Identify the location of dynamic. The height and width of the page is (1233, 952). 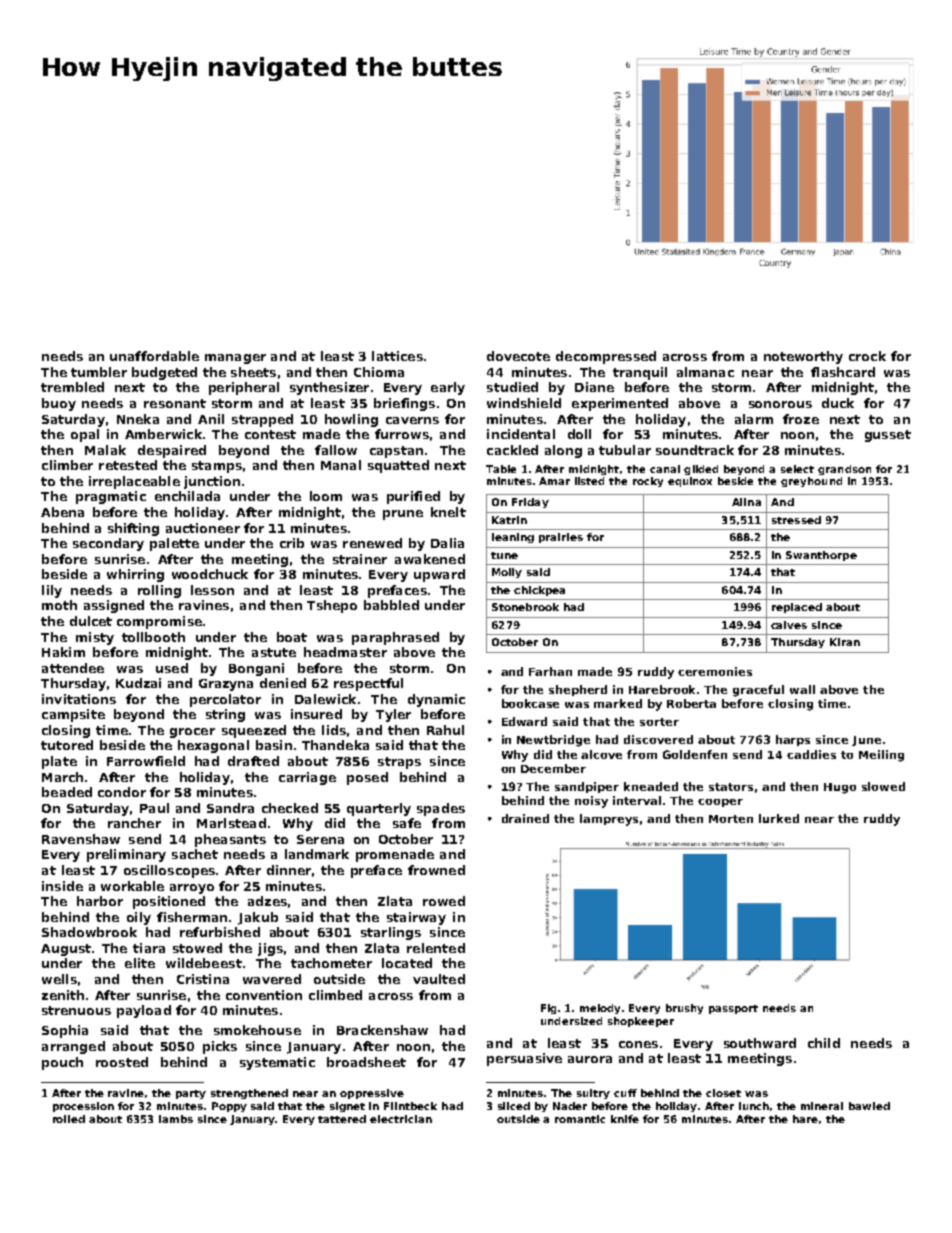
(436, 700).
